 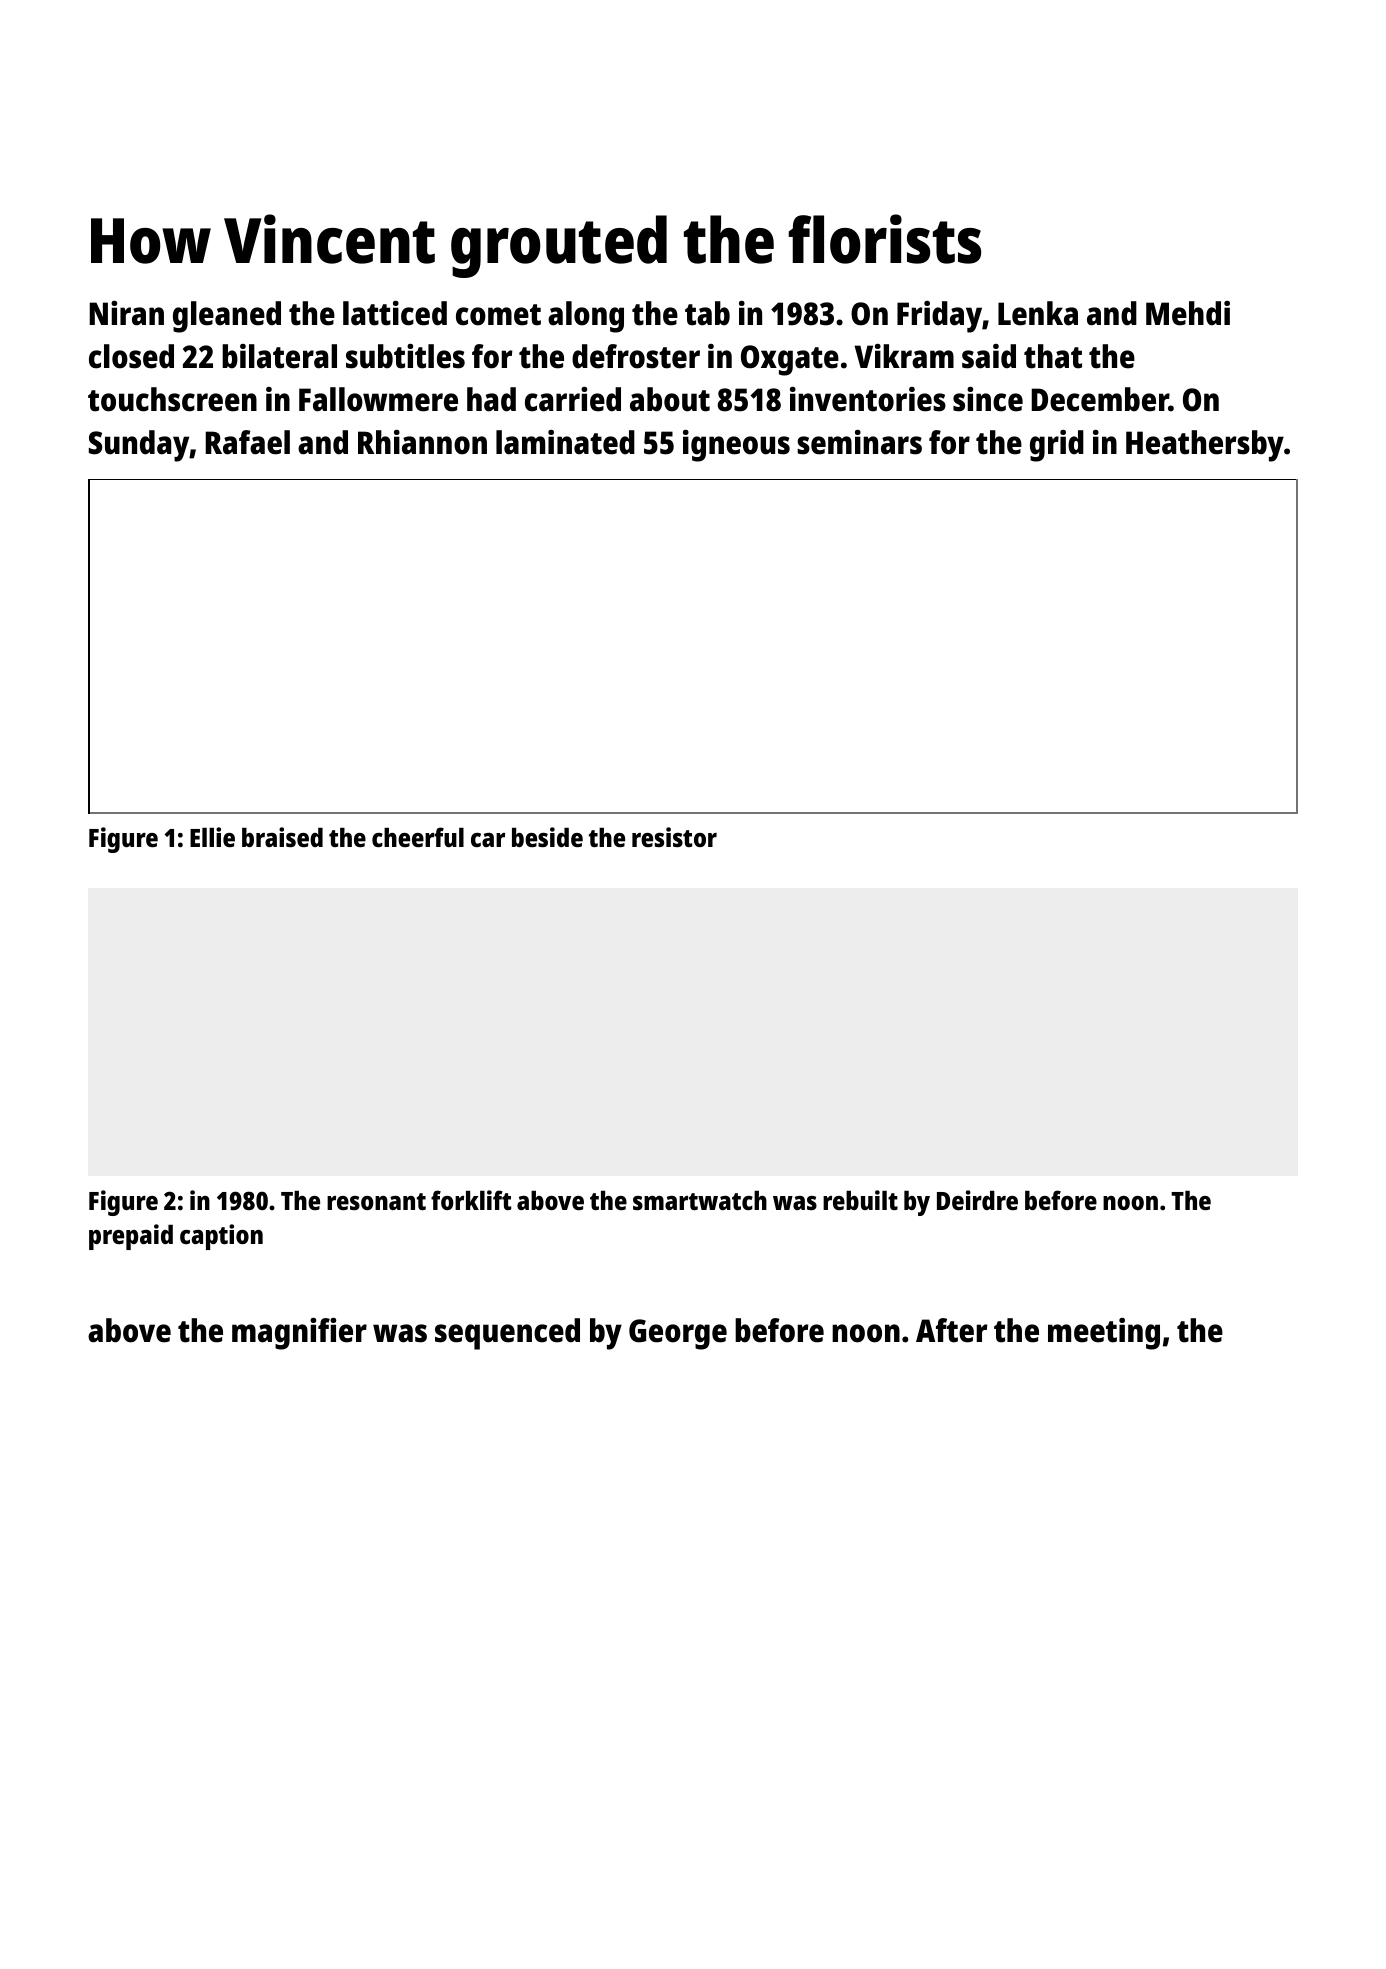 What do you see at coordinates (547, 837) in the screenshot?
I see `beside` at bounding box center [547, 837].
